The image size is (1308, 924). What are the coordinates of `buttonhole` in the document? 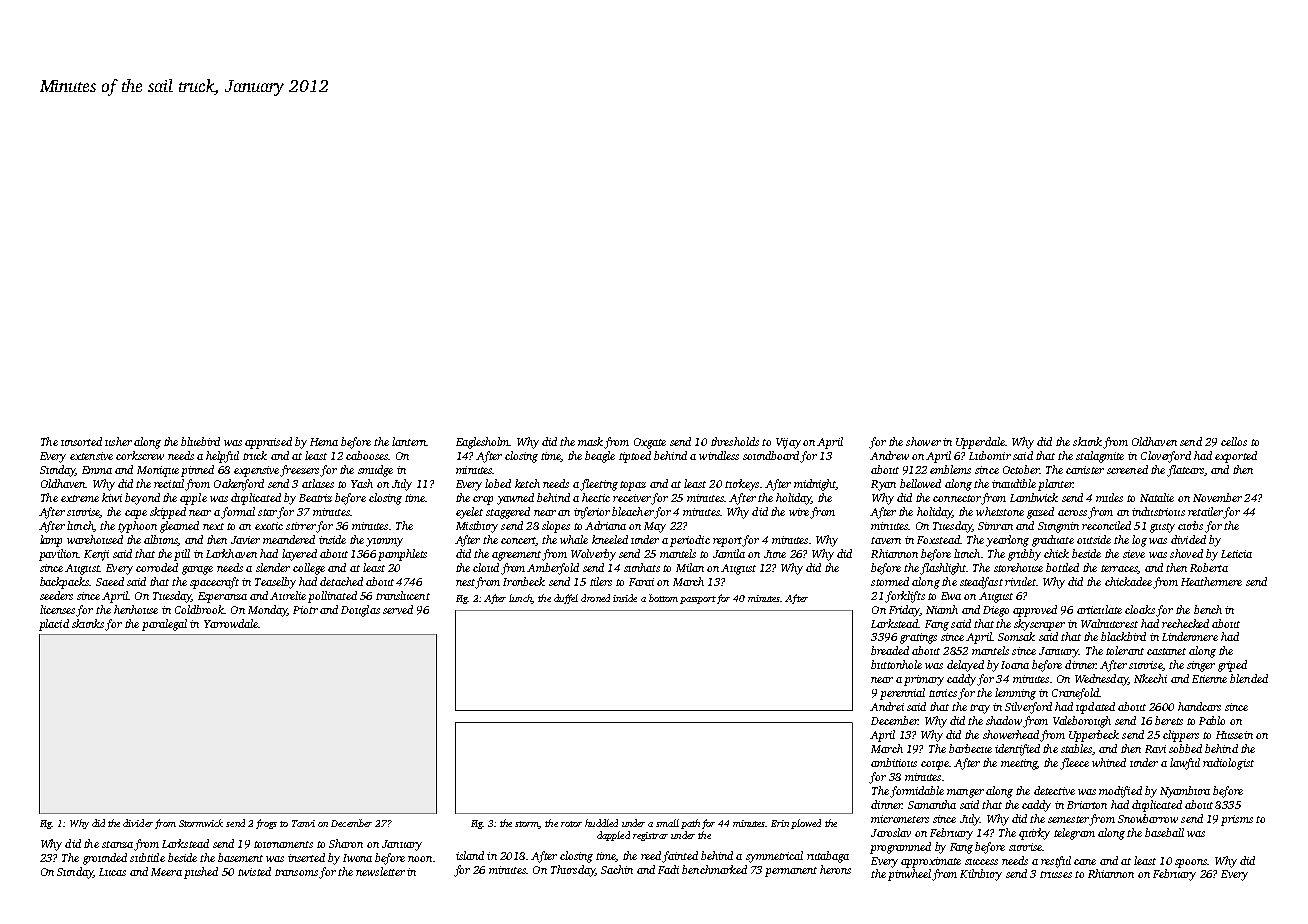 It's located at (896, 664).
